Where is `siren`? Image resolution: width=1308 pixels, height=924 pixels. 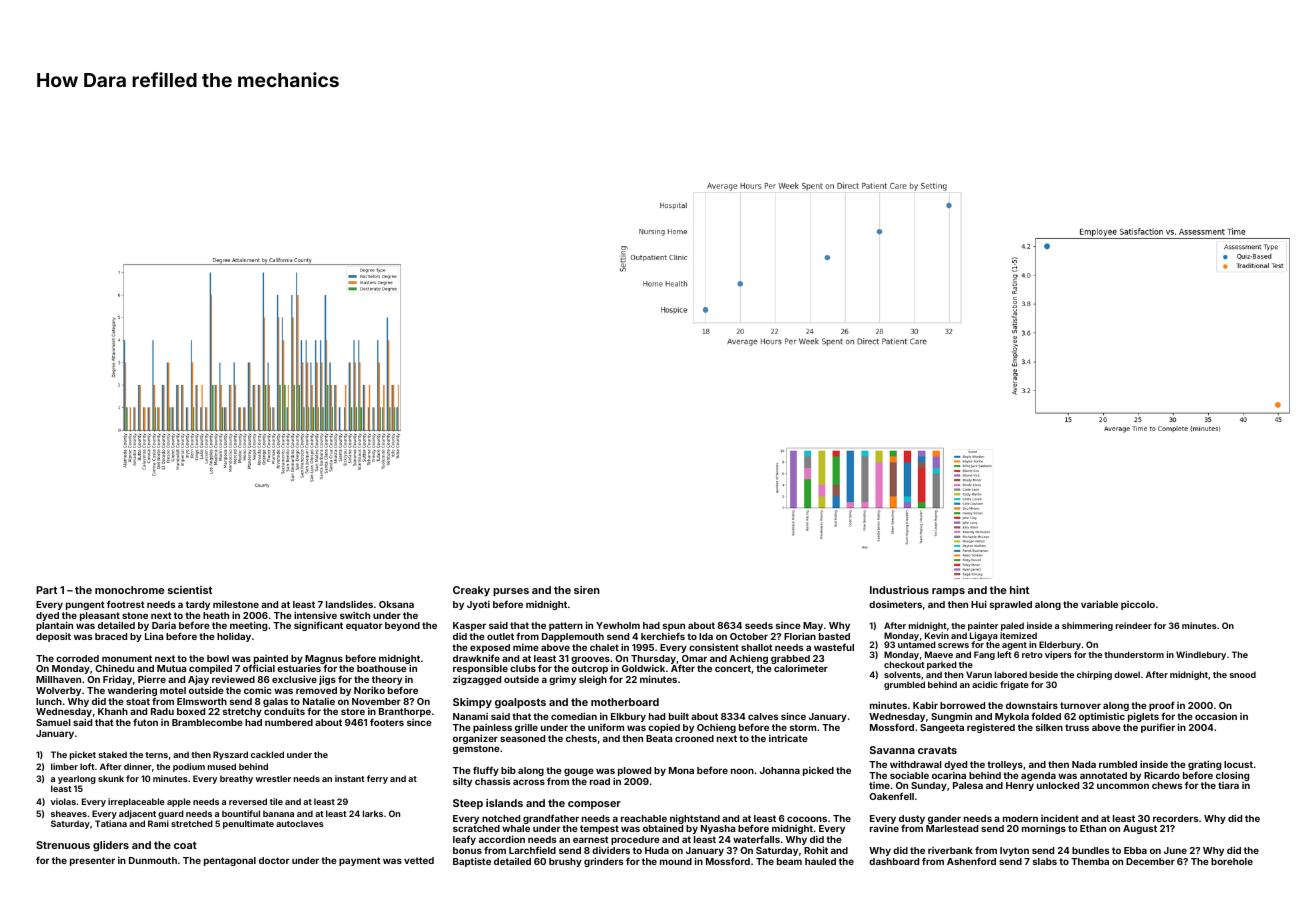
siren is located at coordinates (587, 590).
